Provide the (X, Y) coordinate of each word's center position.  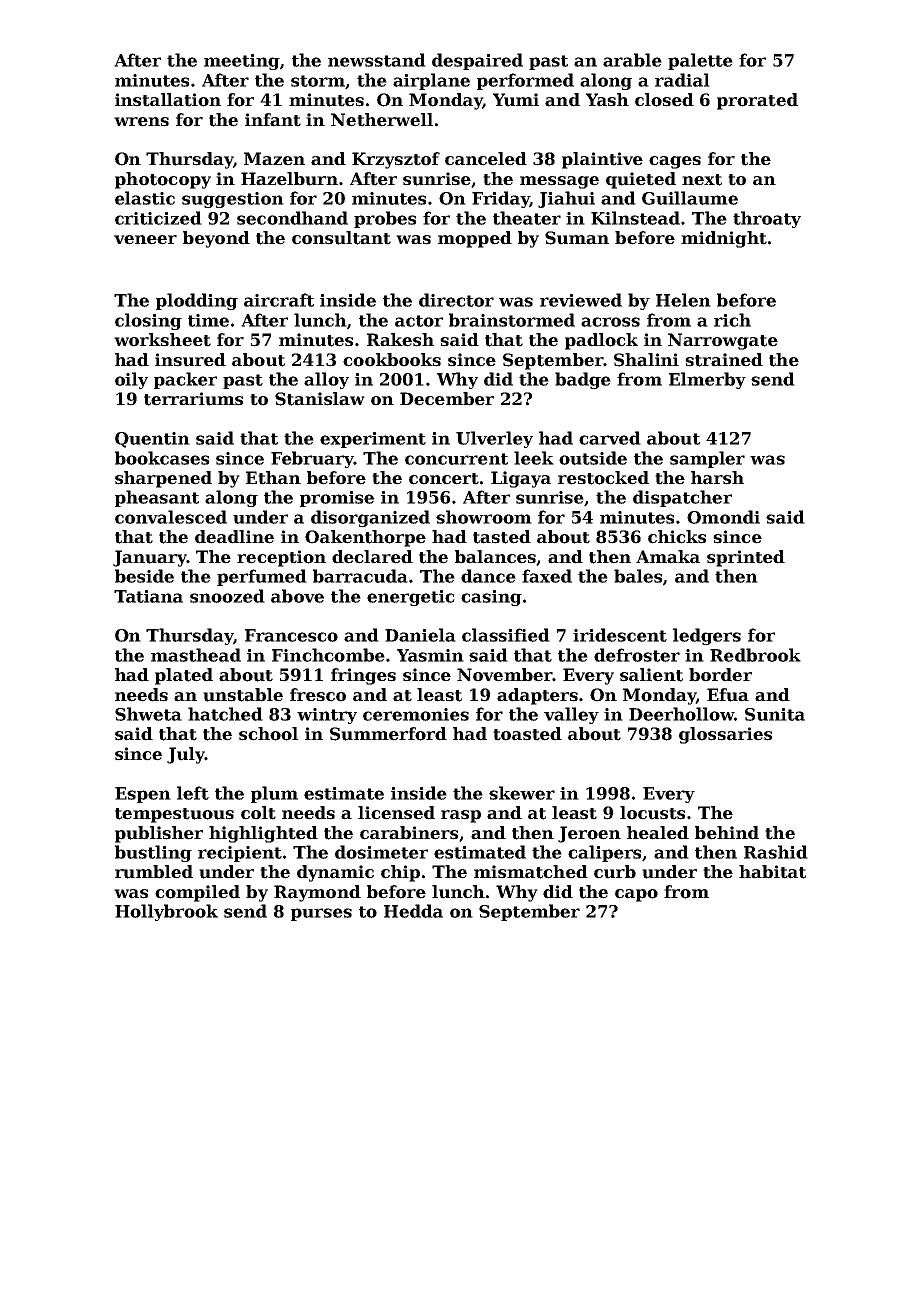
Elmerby (707, 380)
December (447, 399)
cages (675, 162)
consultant (341, 238)
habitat (772, 872)
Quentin (152, 440)
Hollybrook (166, 912)
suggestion (233, 200)
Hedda (413, 911)
